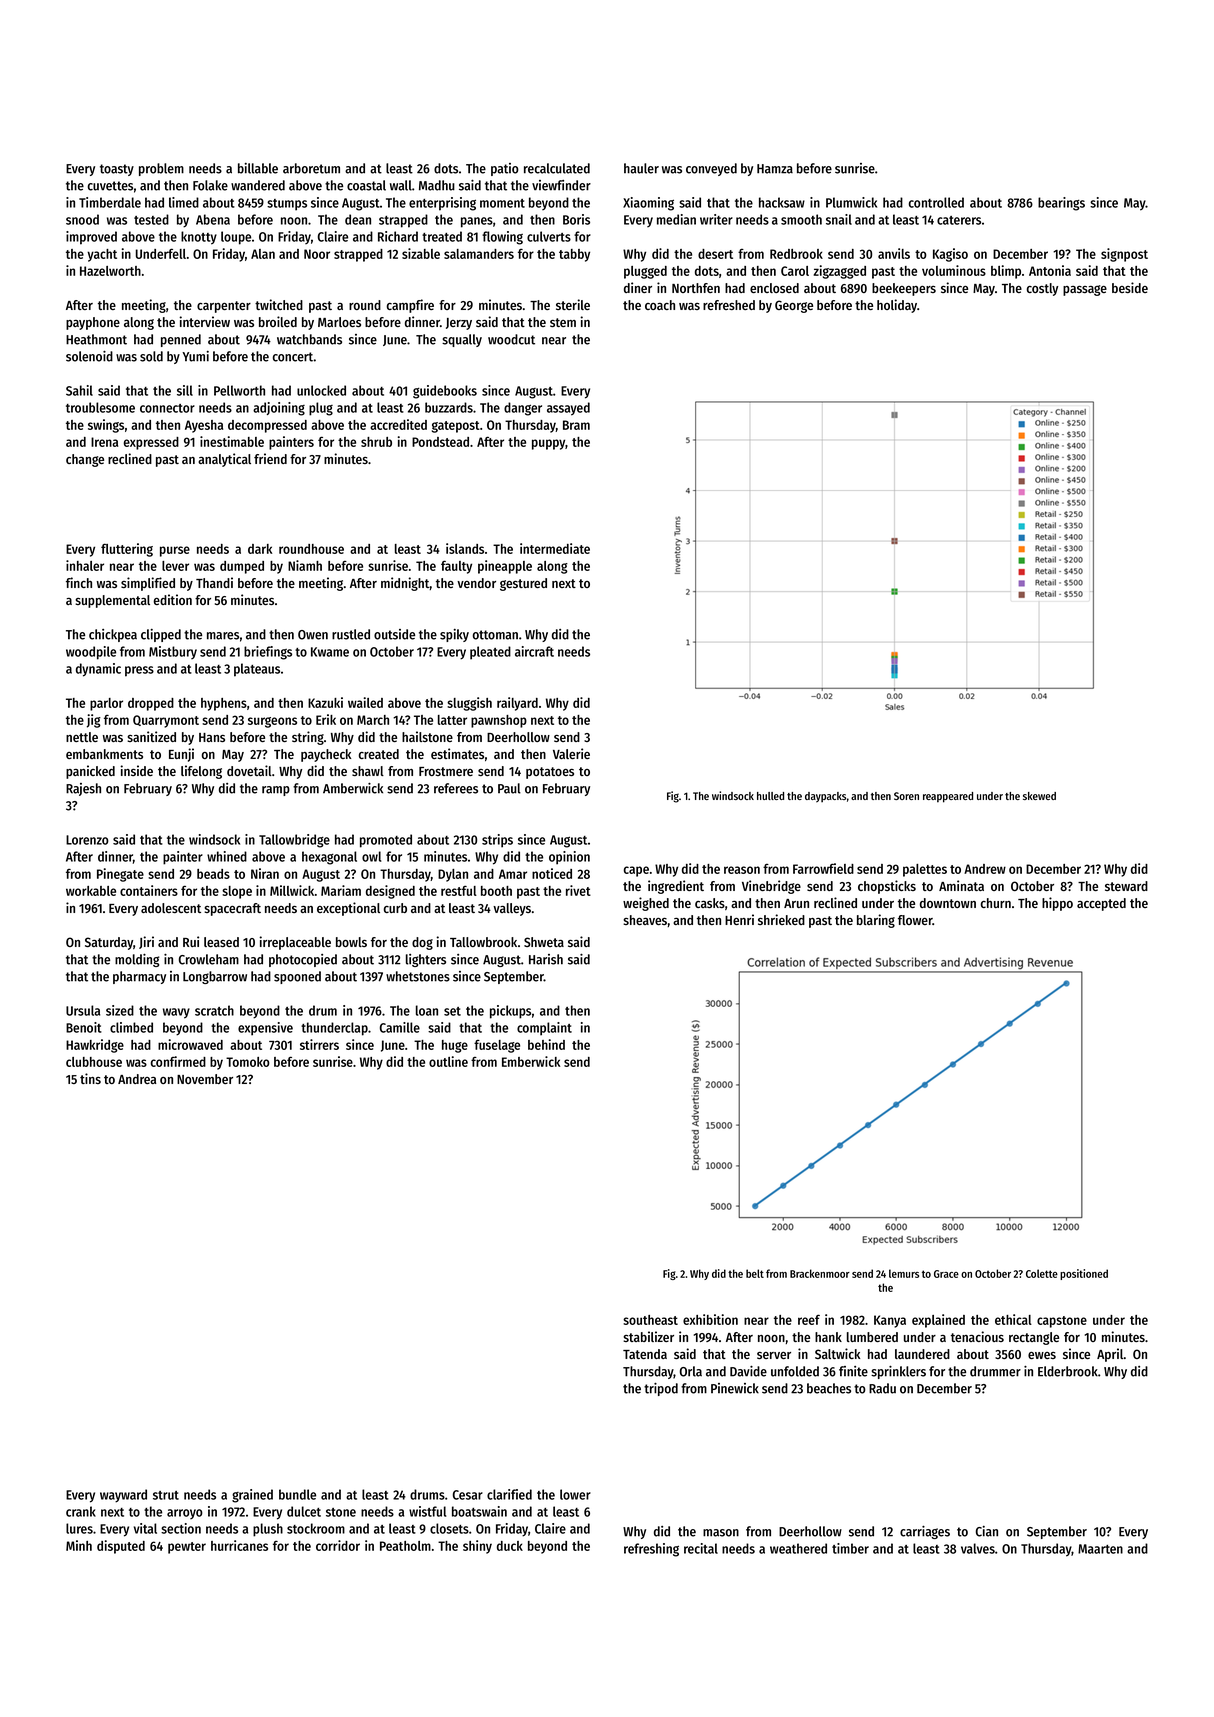 The width and height of the screenshot is (1214, 1717). Describe the element at coordinates (651, 1550) in the screenshot. I see `refreshing` at that location.
